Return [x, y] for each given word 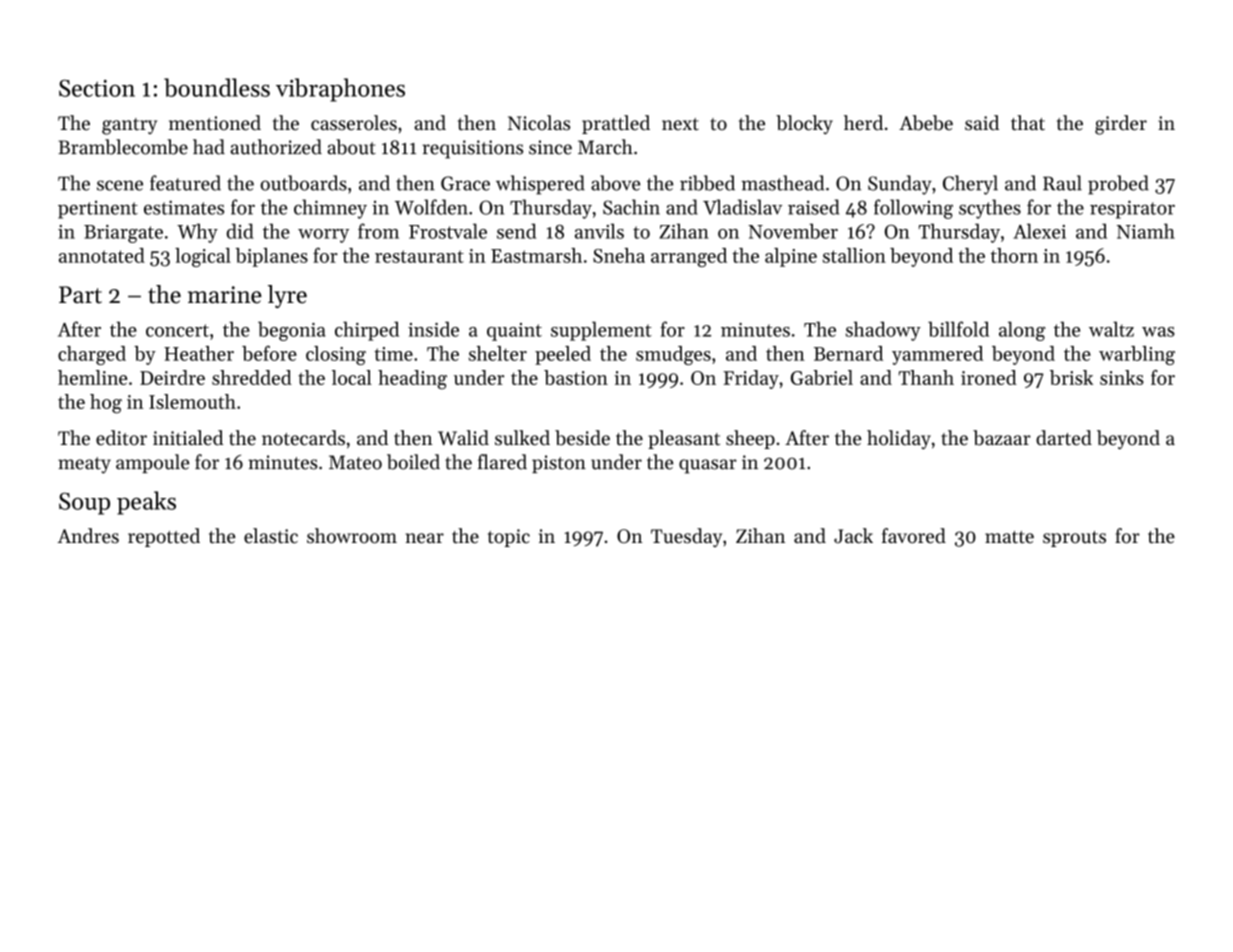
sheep [750, 439]
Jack [853, 536]
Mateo [355, 462]
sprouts [1074, 539]
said [982, 123]
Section [97, 88]
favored [914, 536]
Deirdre [172, 377]
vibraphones [340, 90]
